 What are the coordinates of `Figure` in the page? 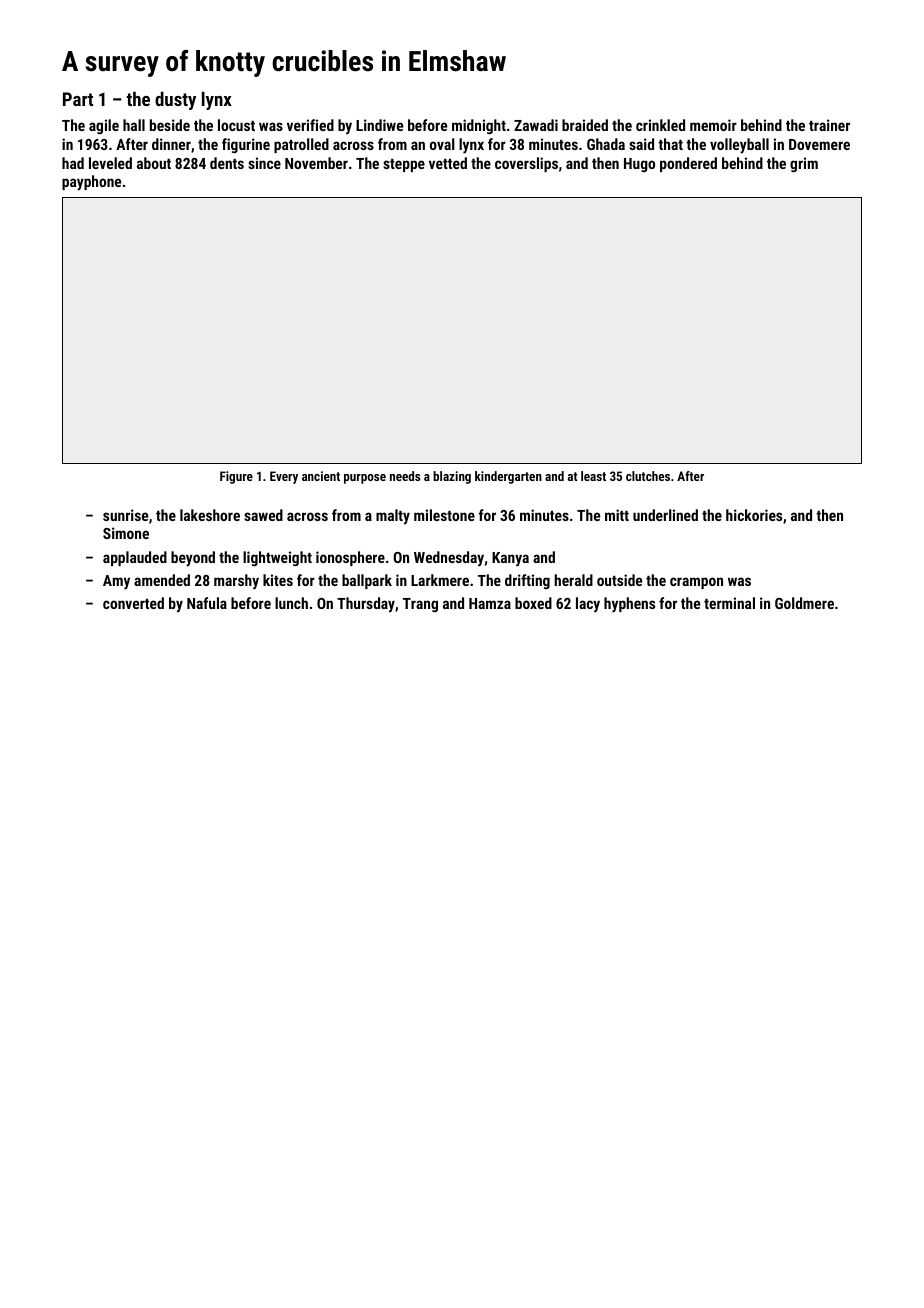 It's located at (236, 477).
